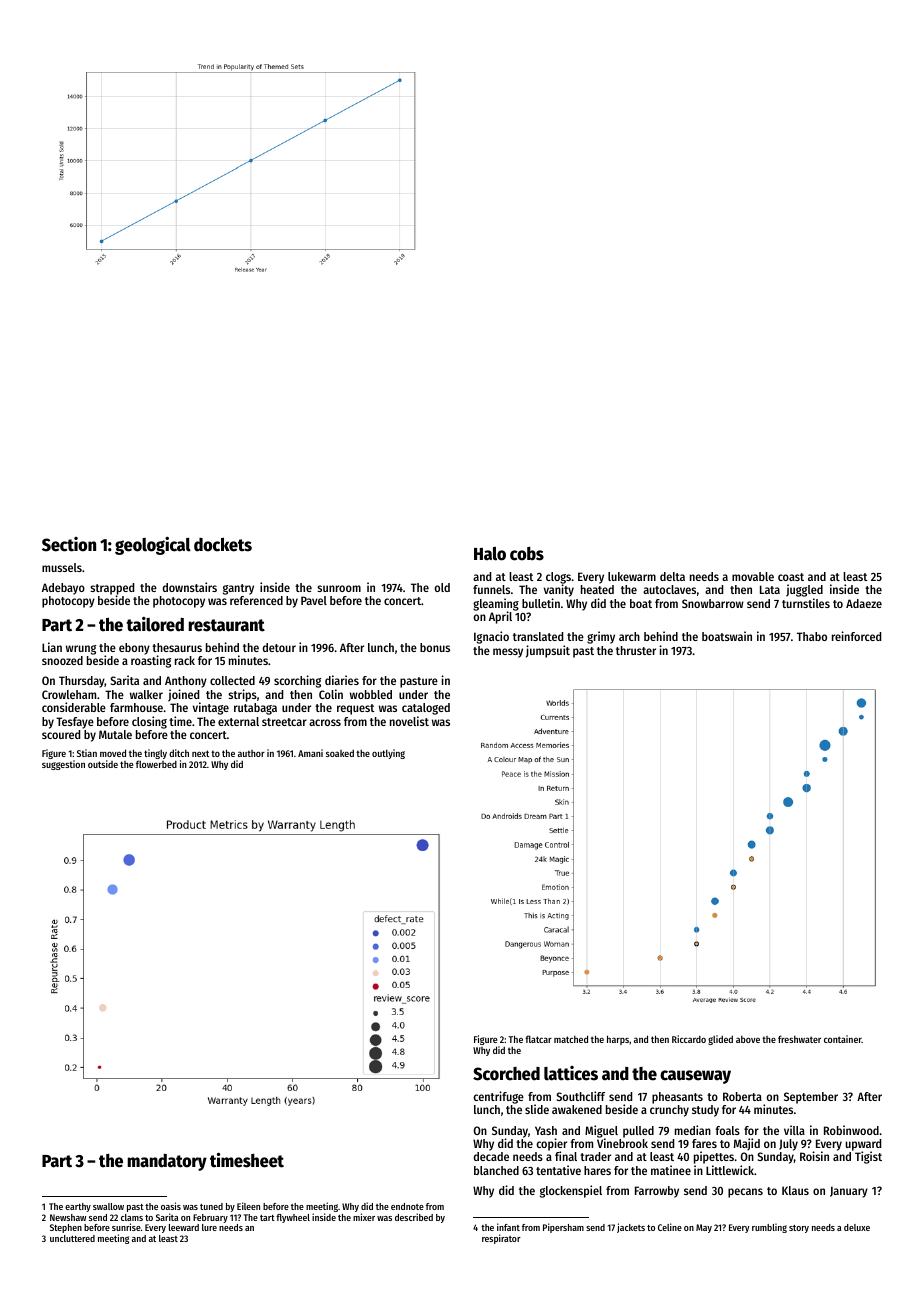  I want to click on grimy, so click(601, 637).
